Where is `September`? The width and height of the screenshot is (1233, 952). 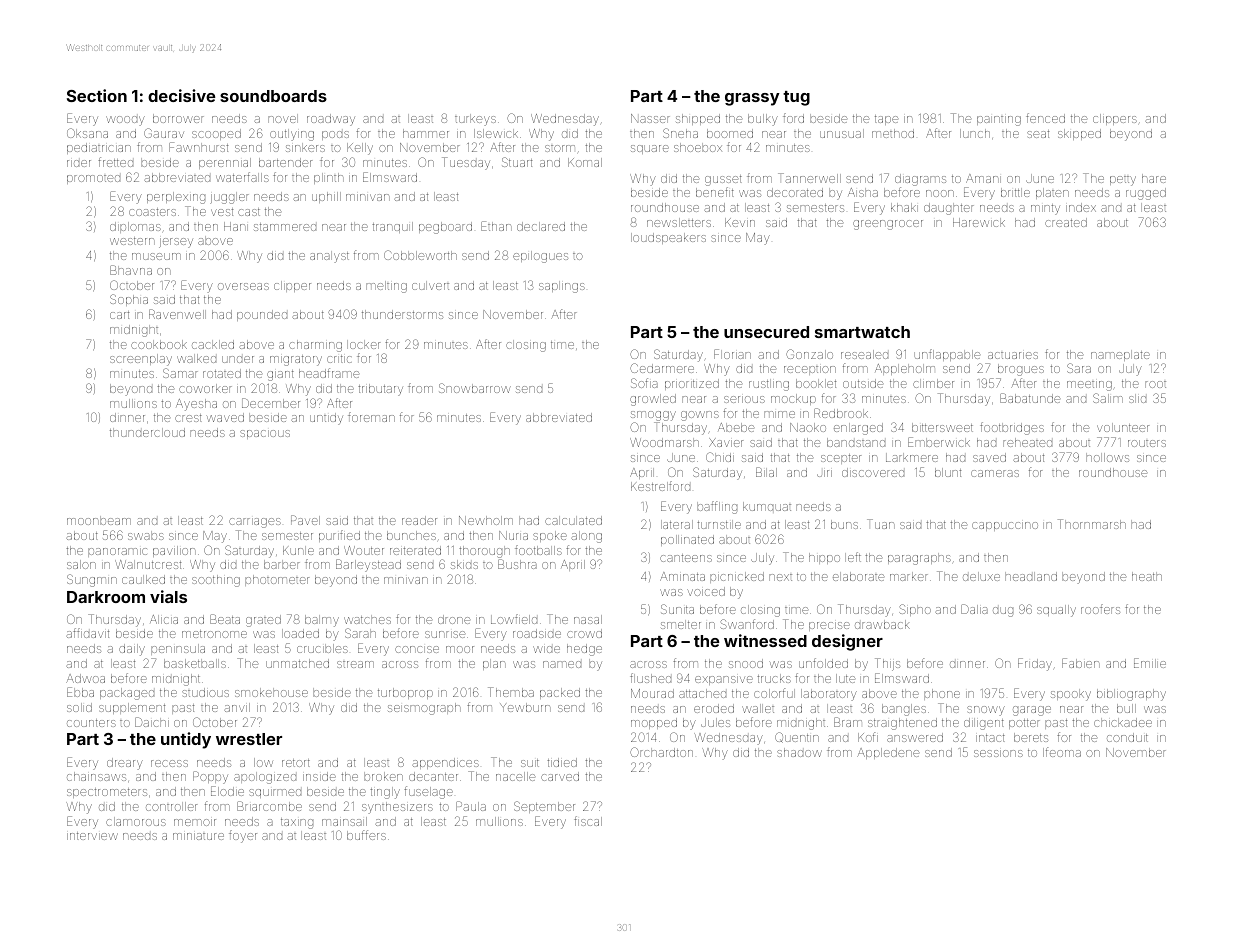
September is located at coordinates (544, 807).
